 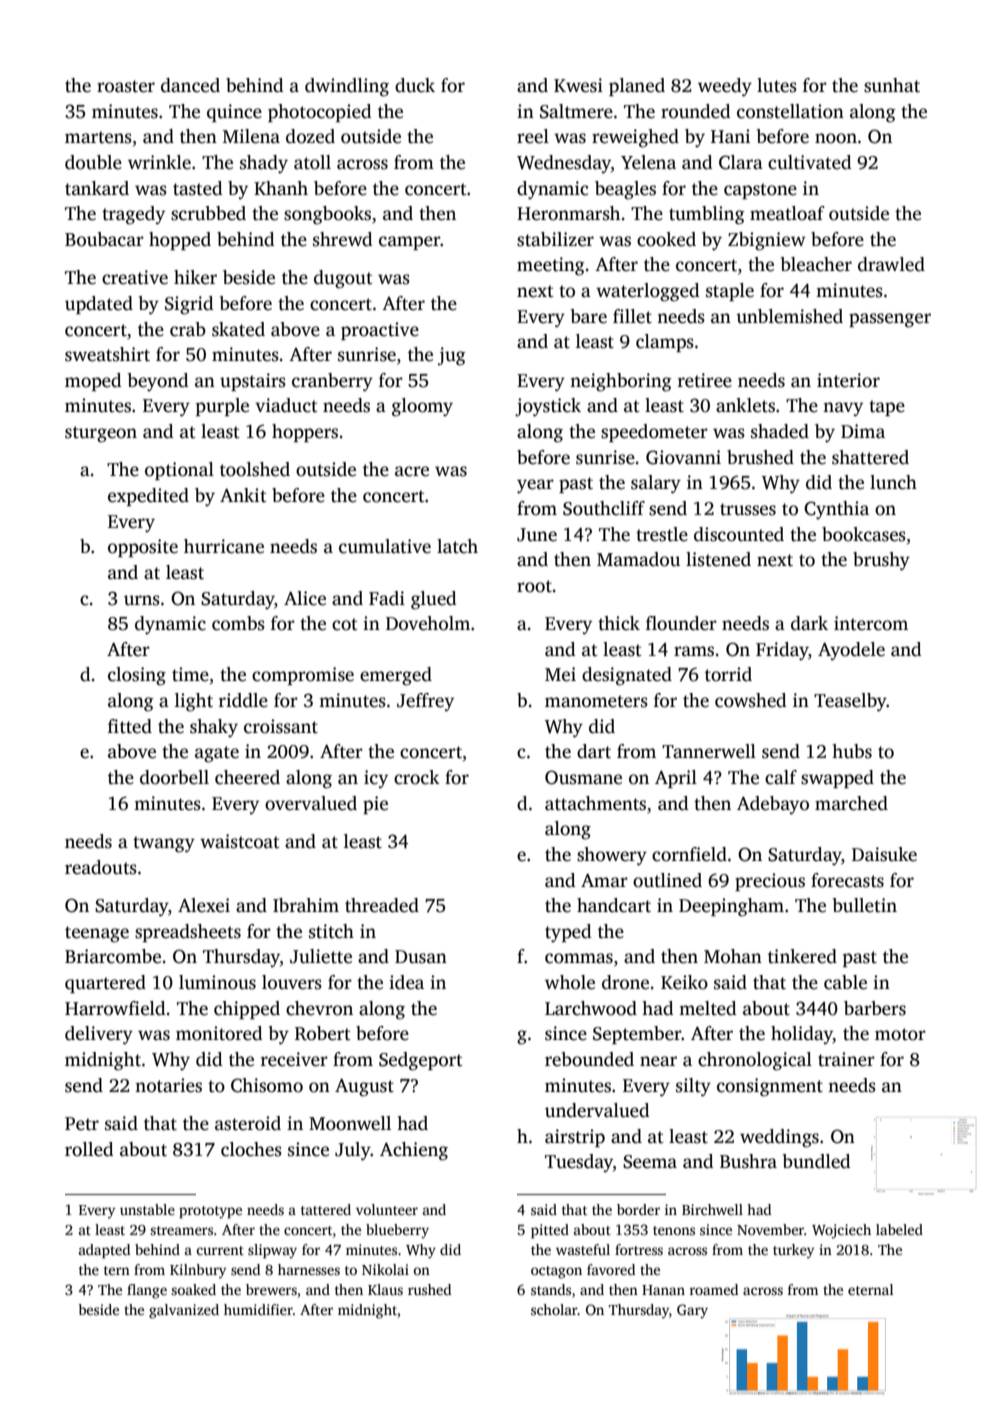 I want to click on Giovanni, so click(x=683, y=457).
